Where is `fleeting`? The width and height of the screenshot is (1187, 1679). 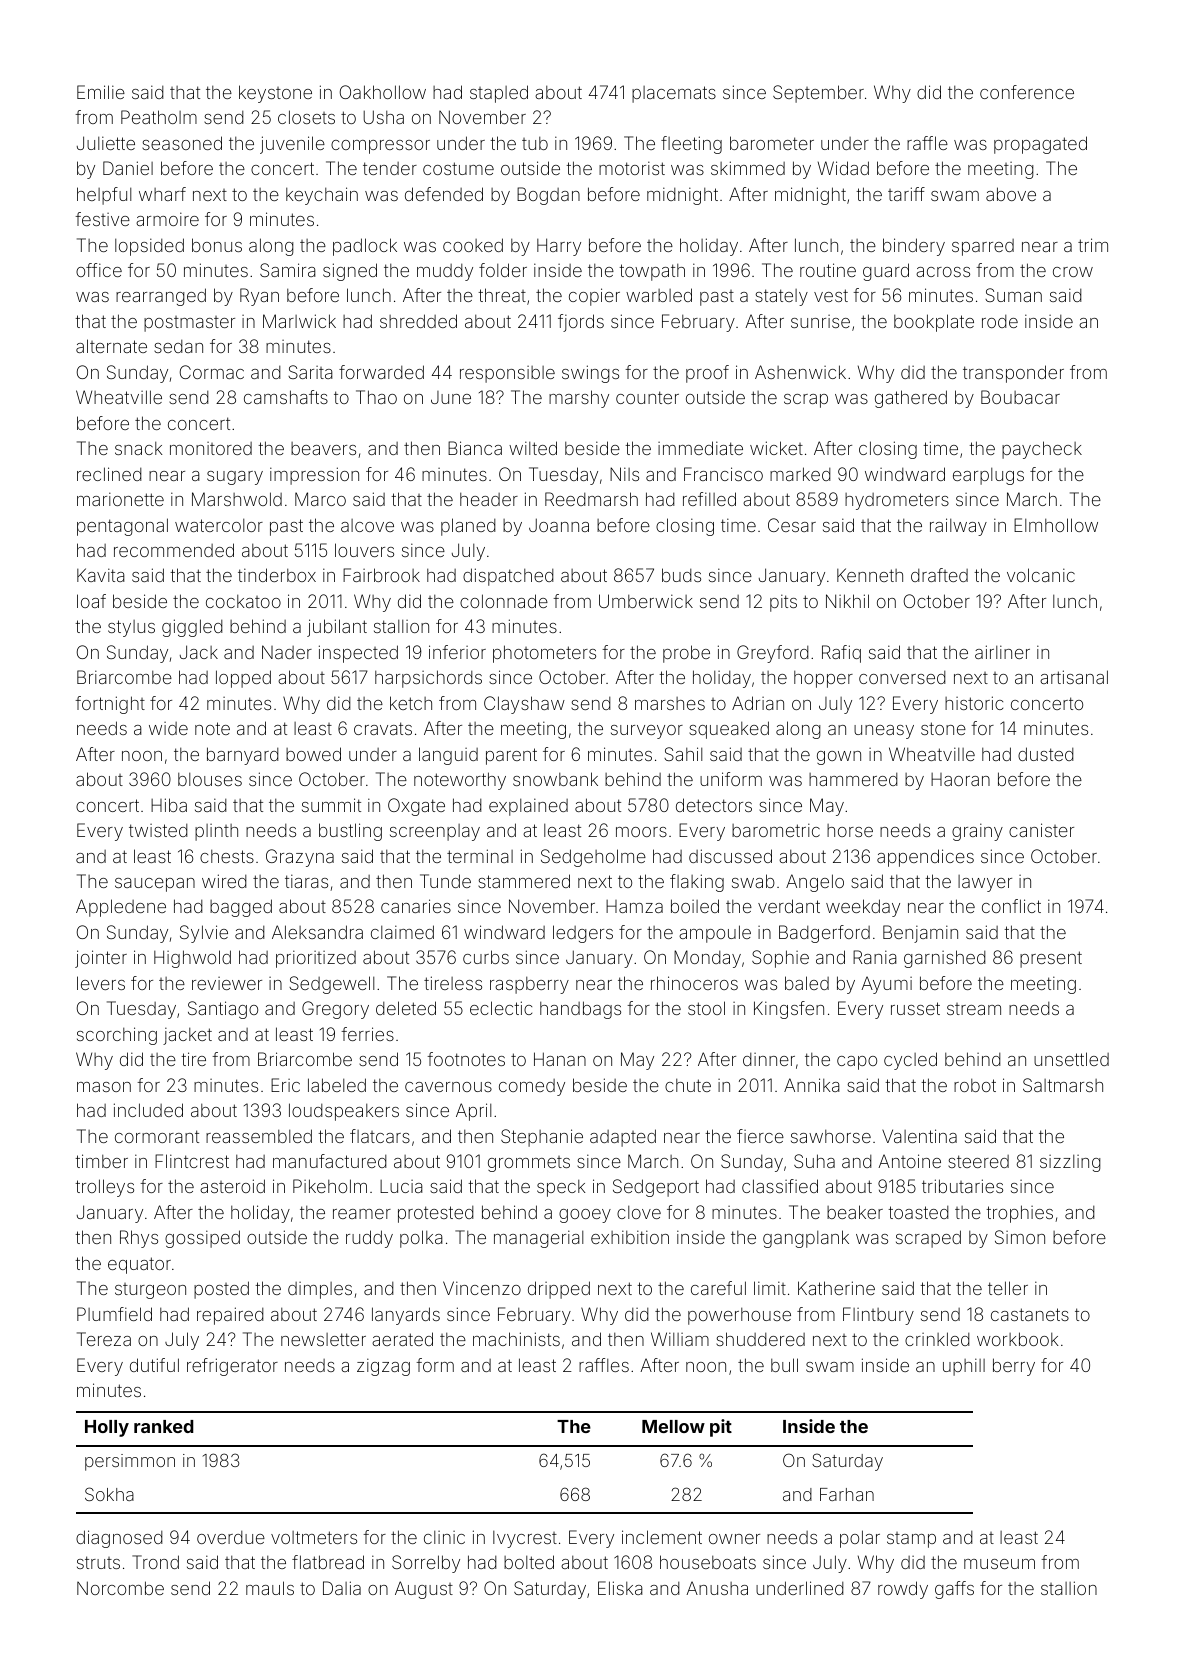 fleeting is located at coordinates (691, 145).
